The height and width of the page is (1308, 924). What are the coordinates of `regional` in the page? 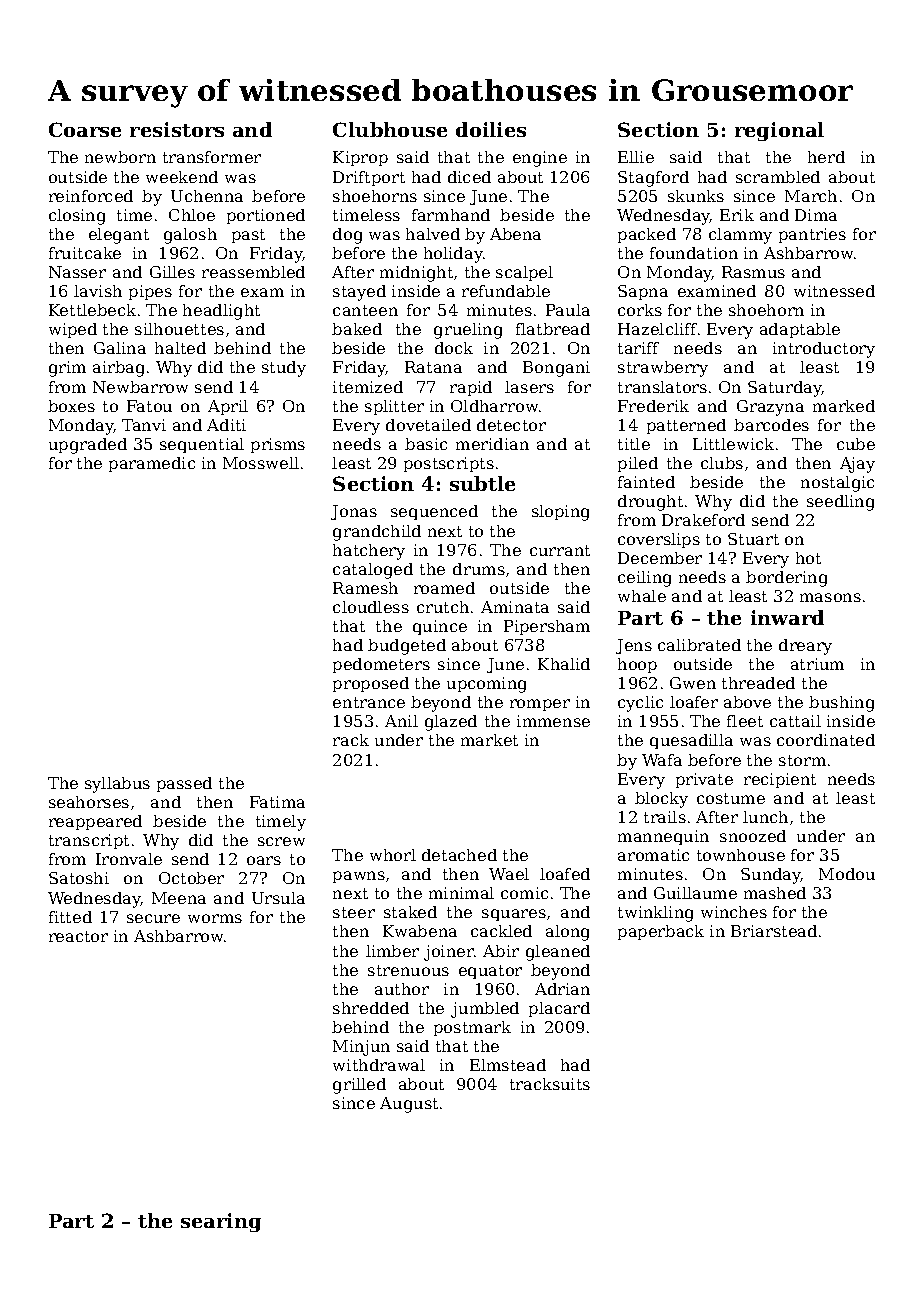 It's located at (779, 131).
